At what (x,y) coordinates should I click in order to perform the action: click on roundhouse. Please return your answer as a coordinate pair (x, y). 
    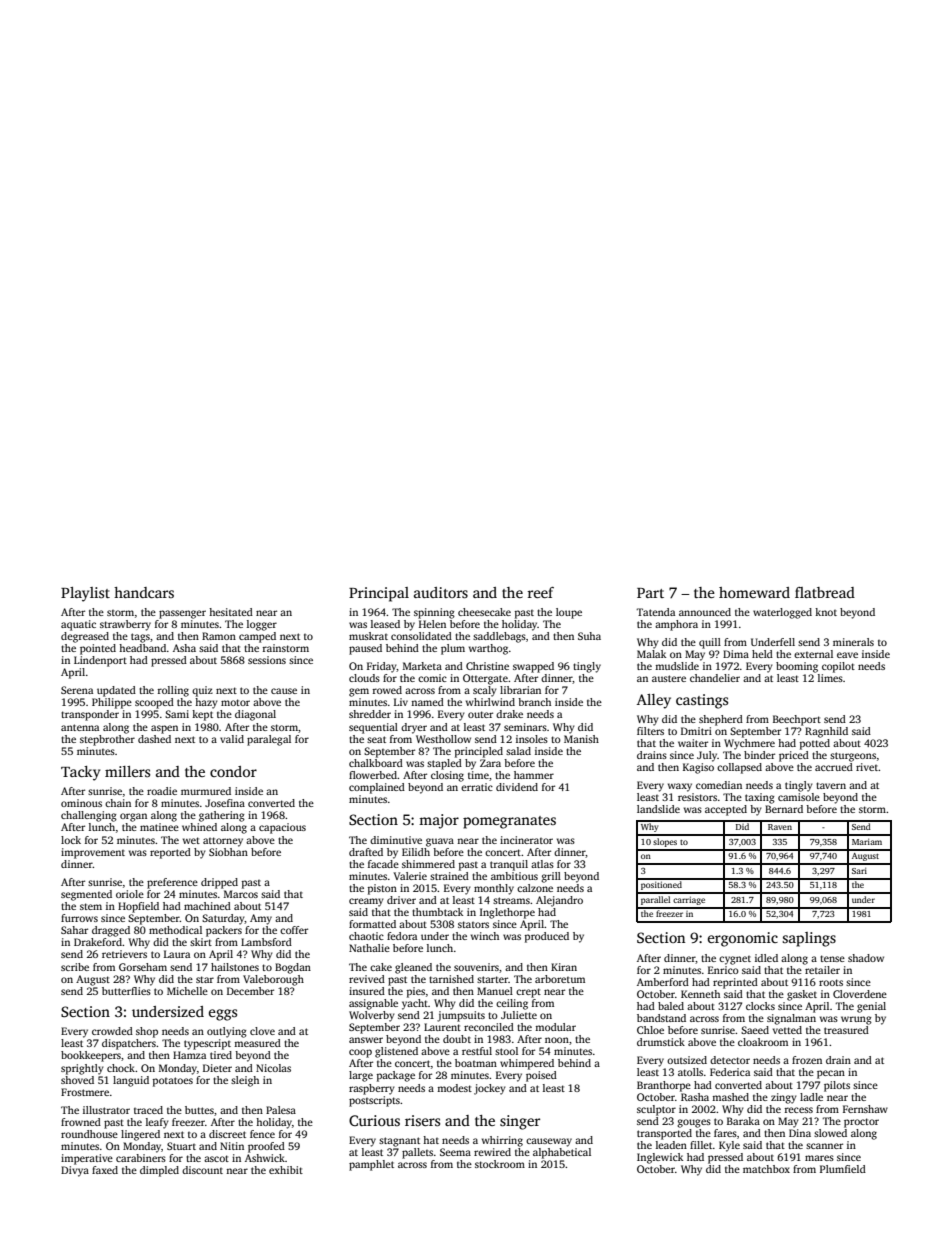
    Looking at the image, I should click on (89, 1134).
